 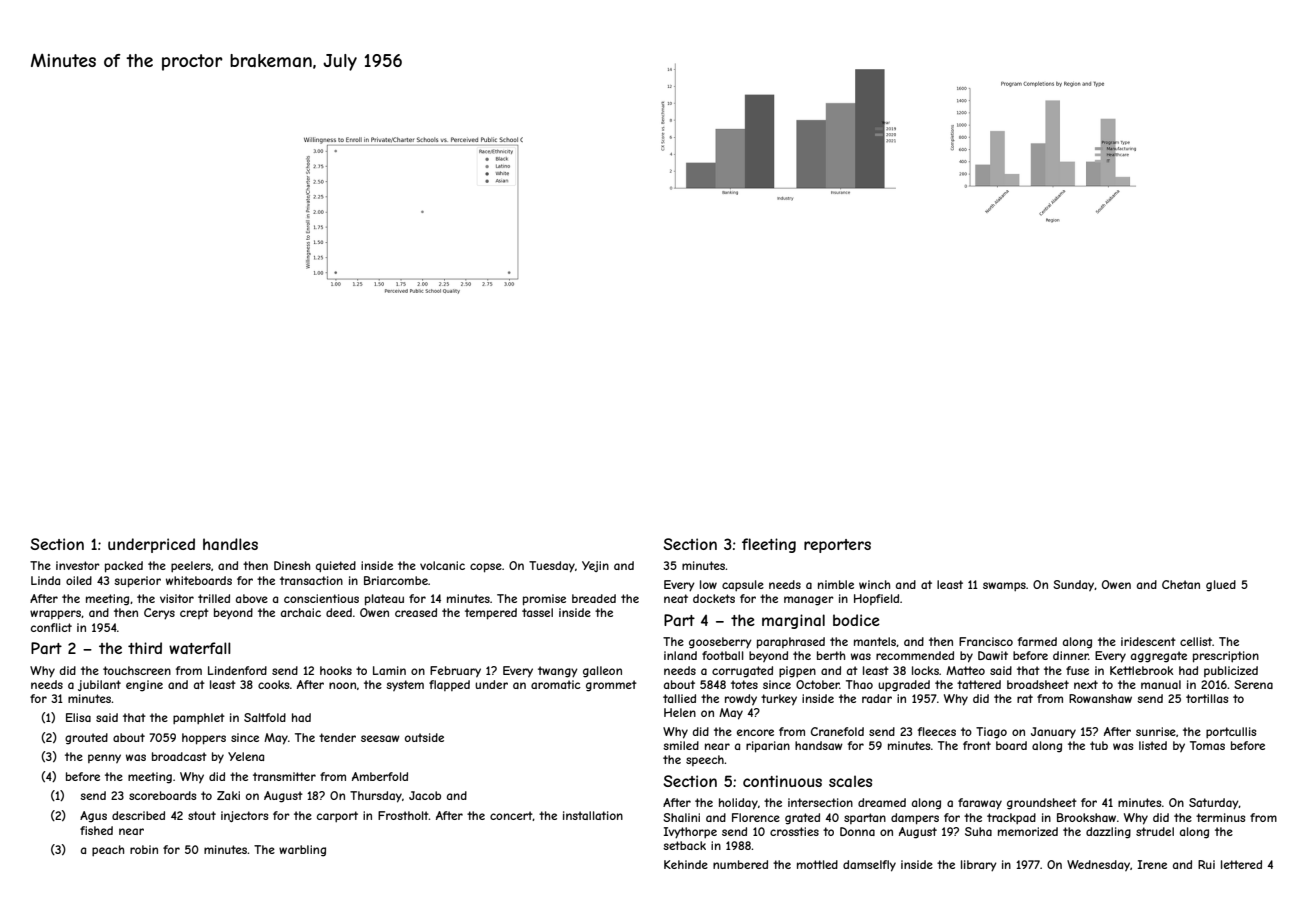 I want to click on Hopfield, so click(x=876, y=599).
